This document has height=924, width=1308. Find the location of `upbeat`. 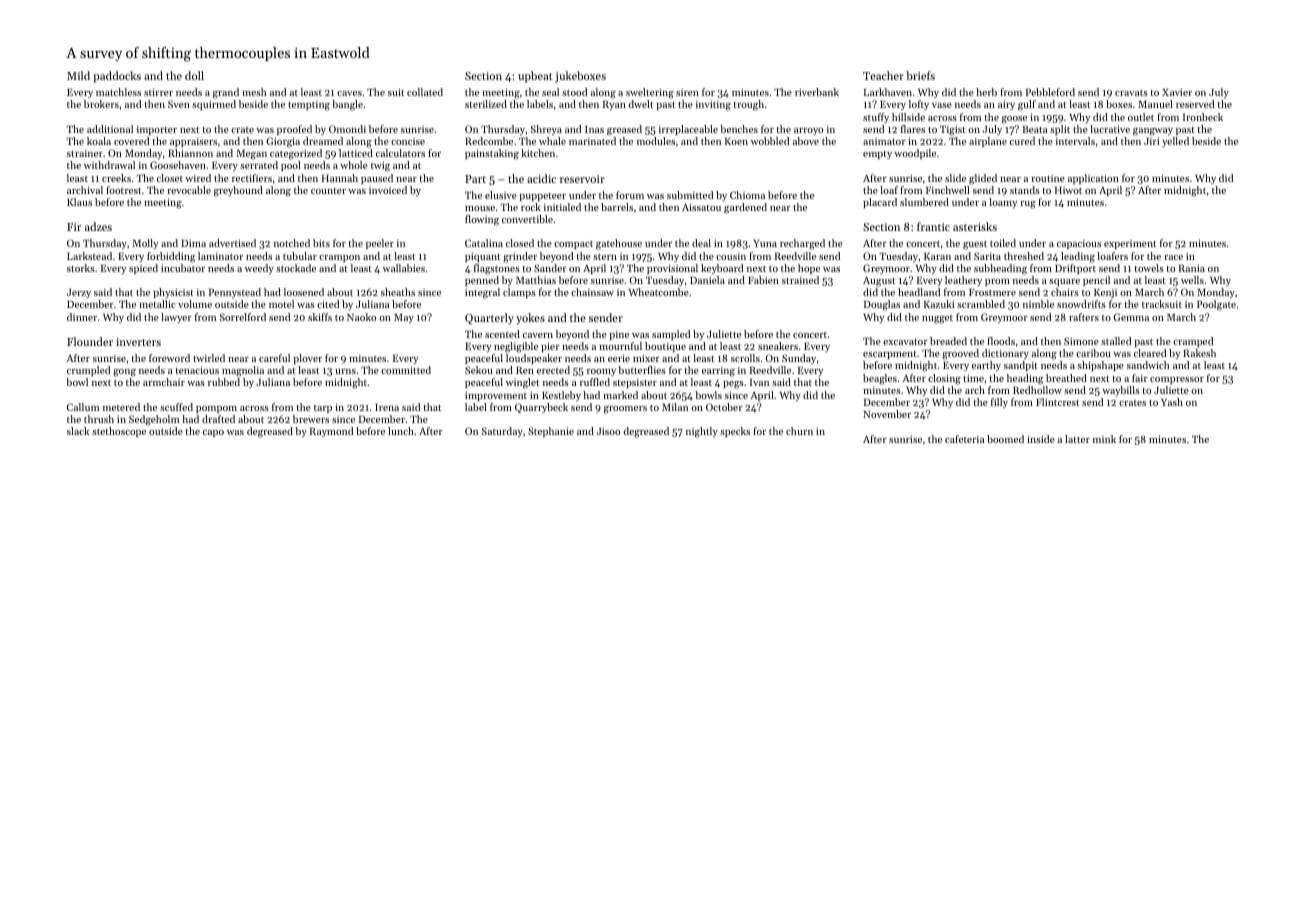

upbeat is located at coordinates (535, 77).
